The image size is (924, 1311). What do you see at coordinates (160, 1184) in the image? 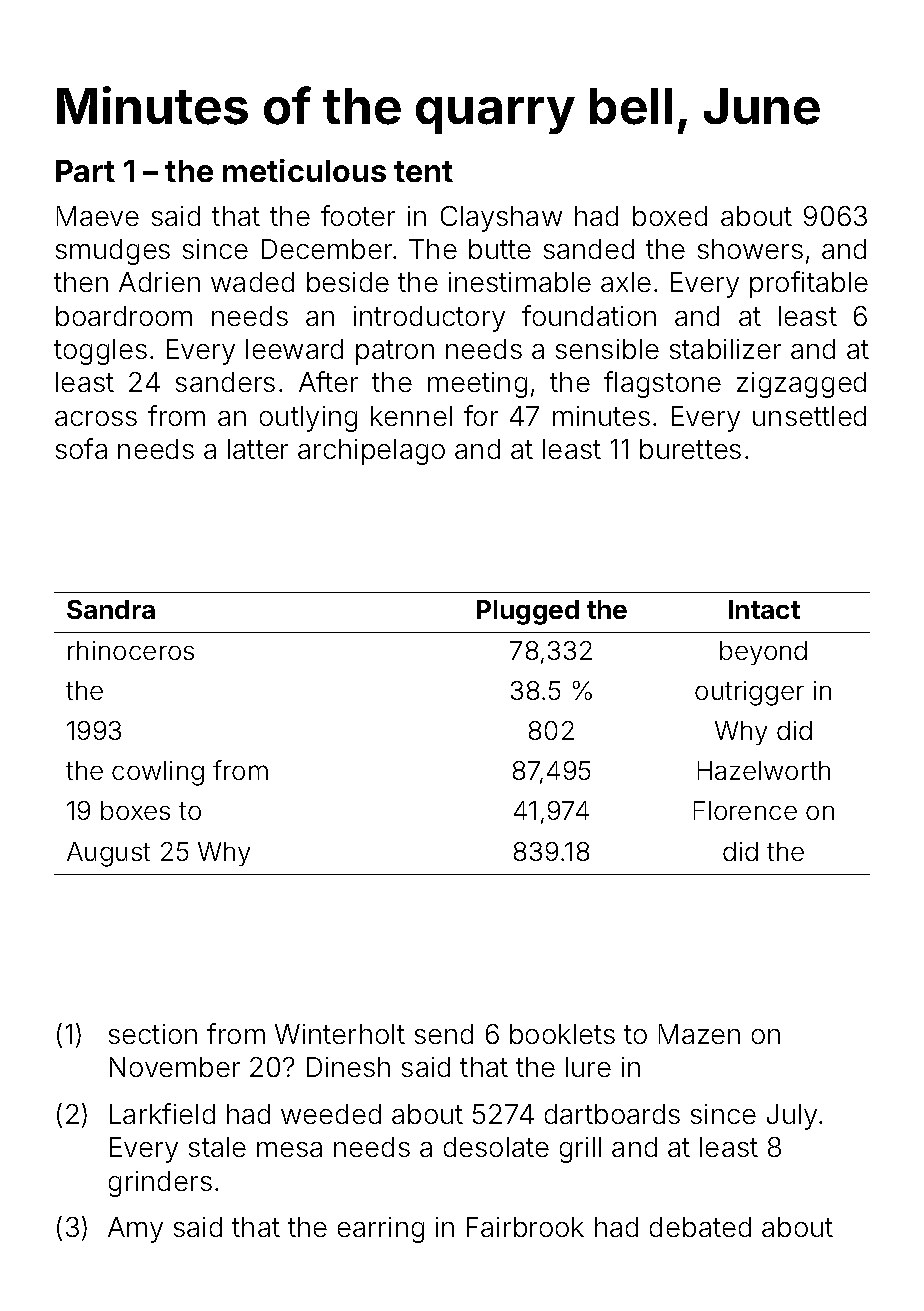
I see `grinders` at bounding box center [160, 1184].
